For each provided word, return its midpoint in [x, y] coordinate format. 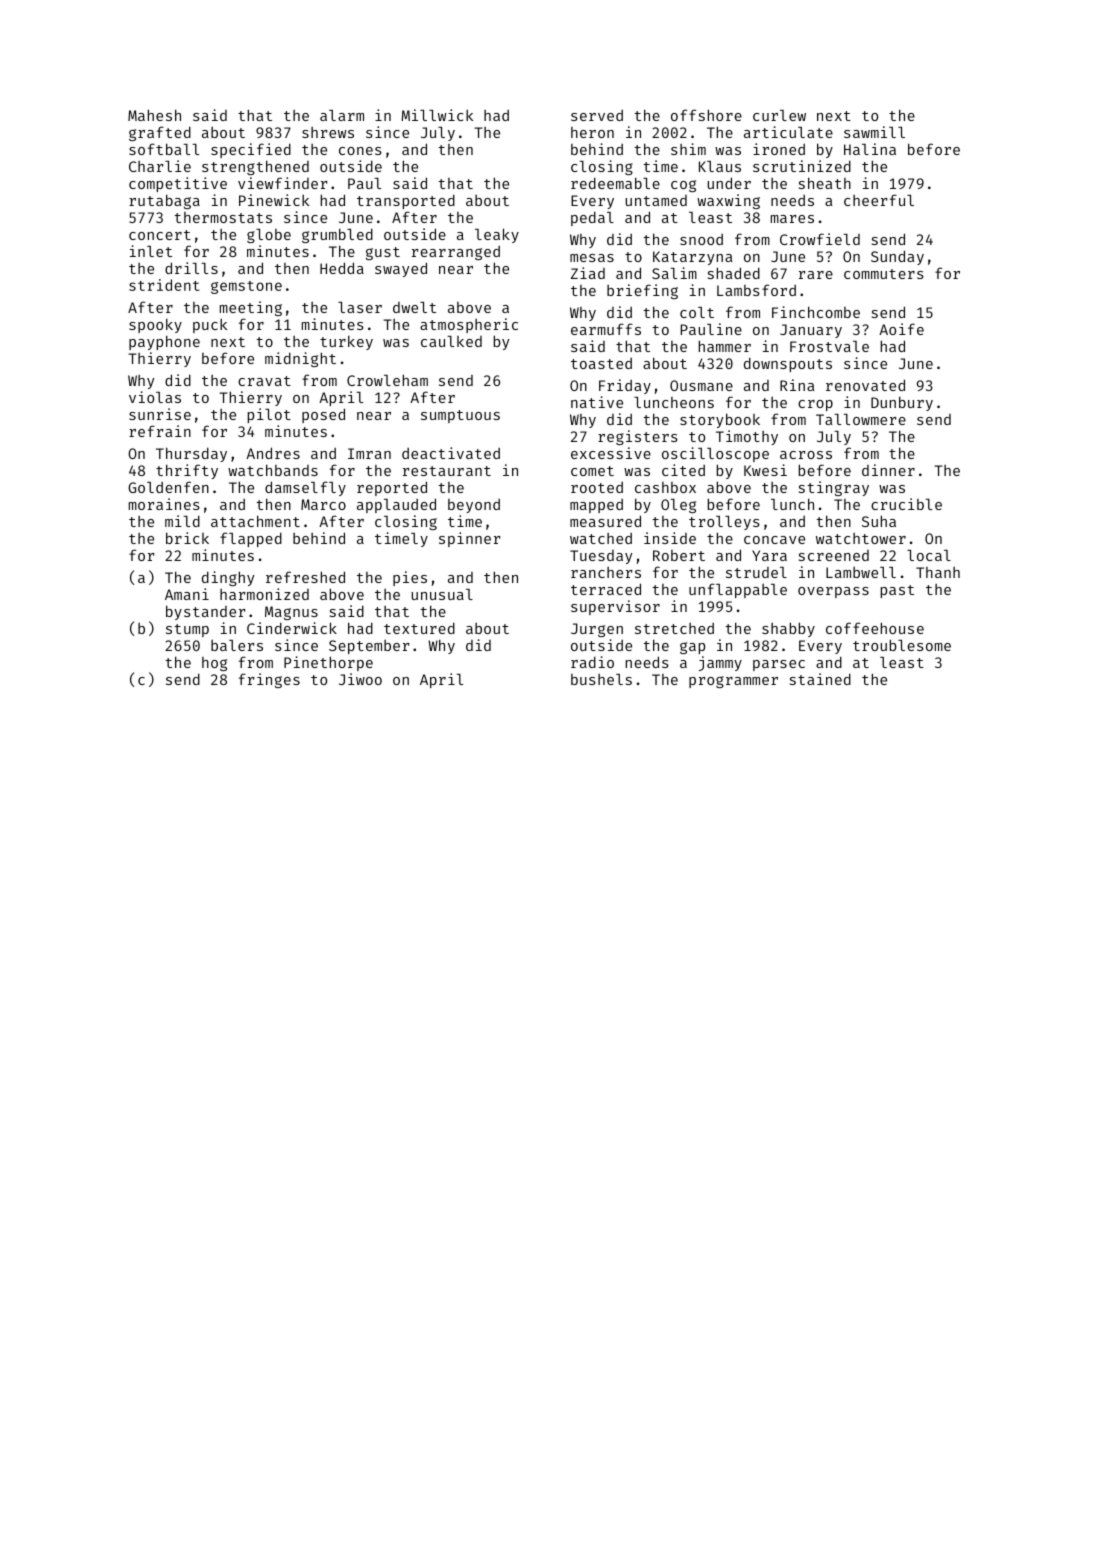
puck [210, 325]
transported [406, 201]
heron [592, 132]
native [597, 402]
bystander [206, 612]
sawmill [874, 132]
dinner [888, 470]
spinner [470, 539]
